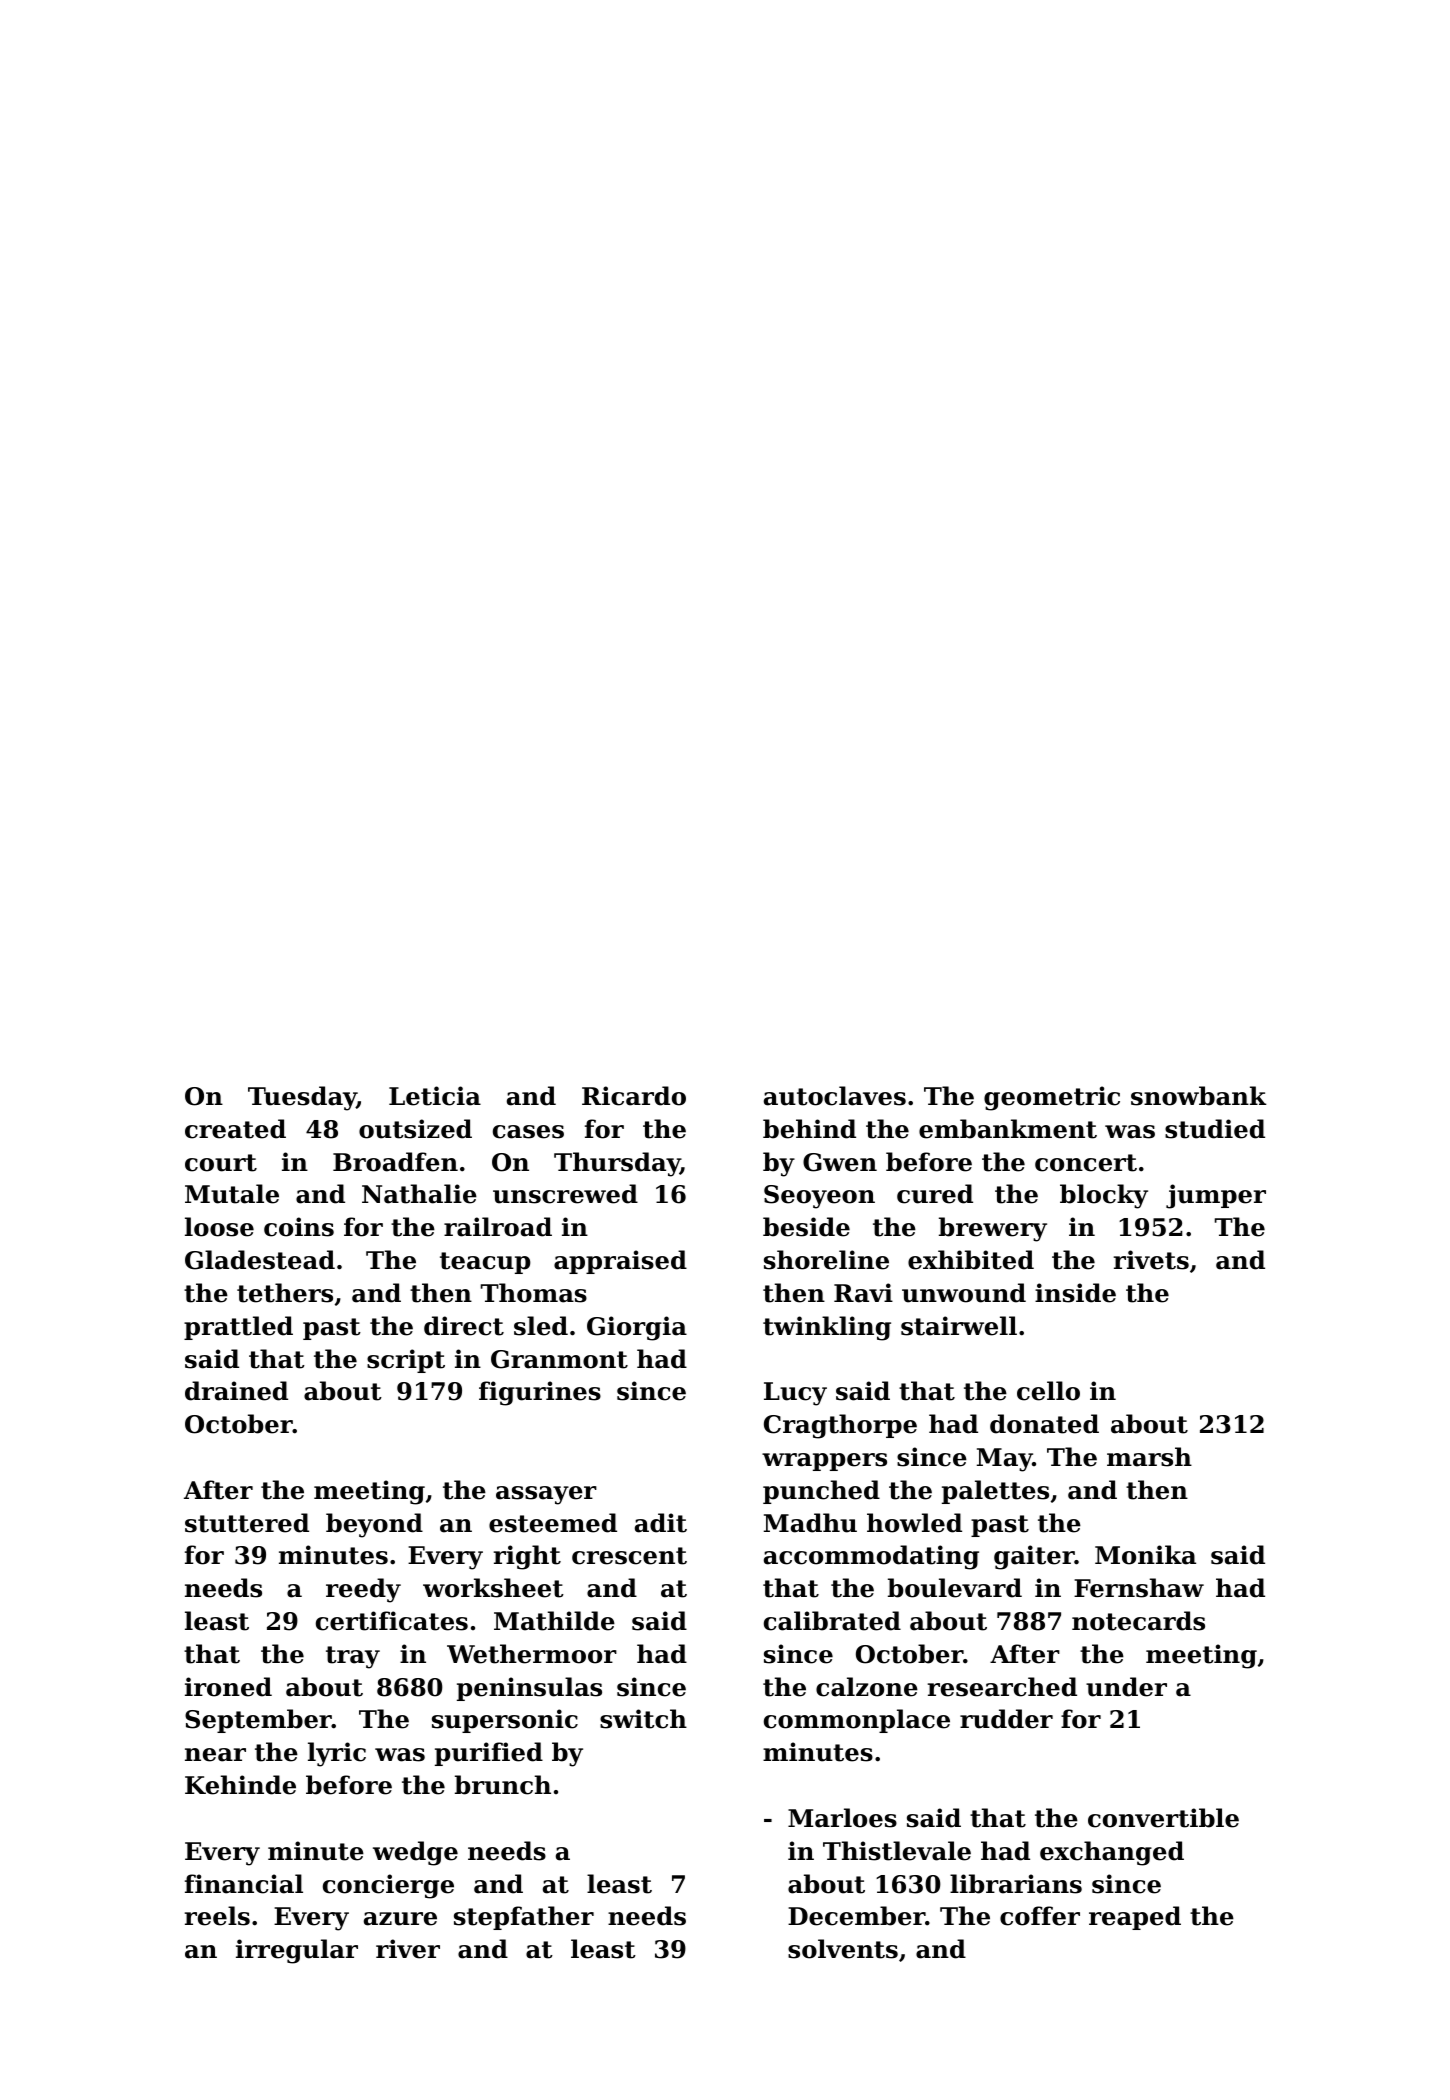 This screenshot has height=2100, width=1450. Describe the element at coordinates (232, 1194) in the screenshot. I see `Mutale` at that location.
